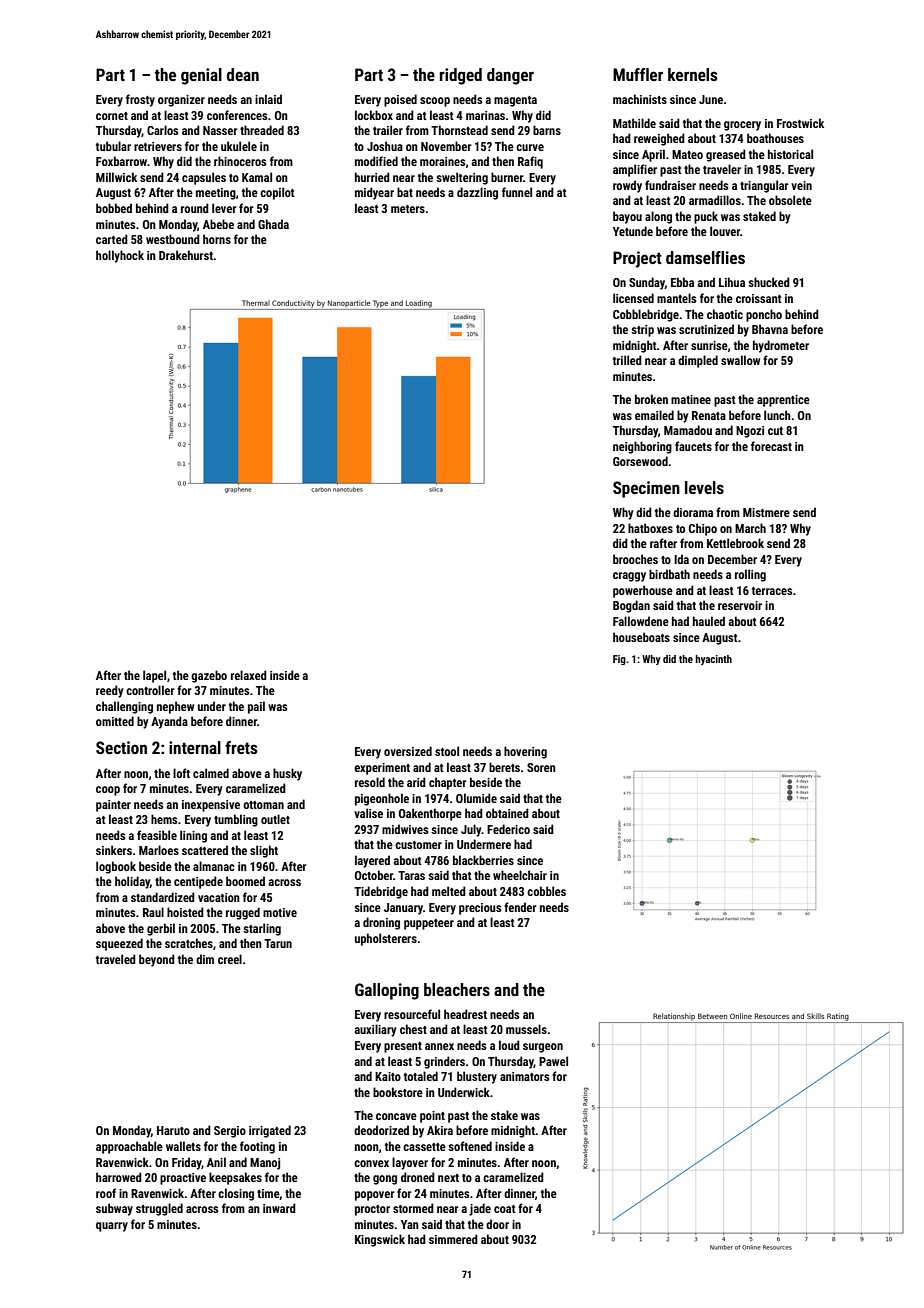 This document has width=924, height=1308. What do you see at coordinates (449, 891) in the document?
I see `melted` at bounding box center [449, 891].
